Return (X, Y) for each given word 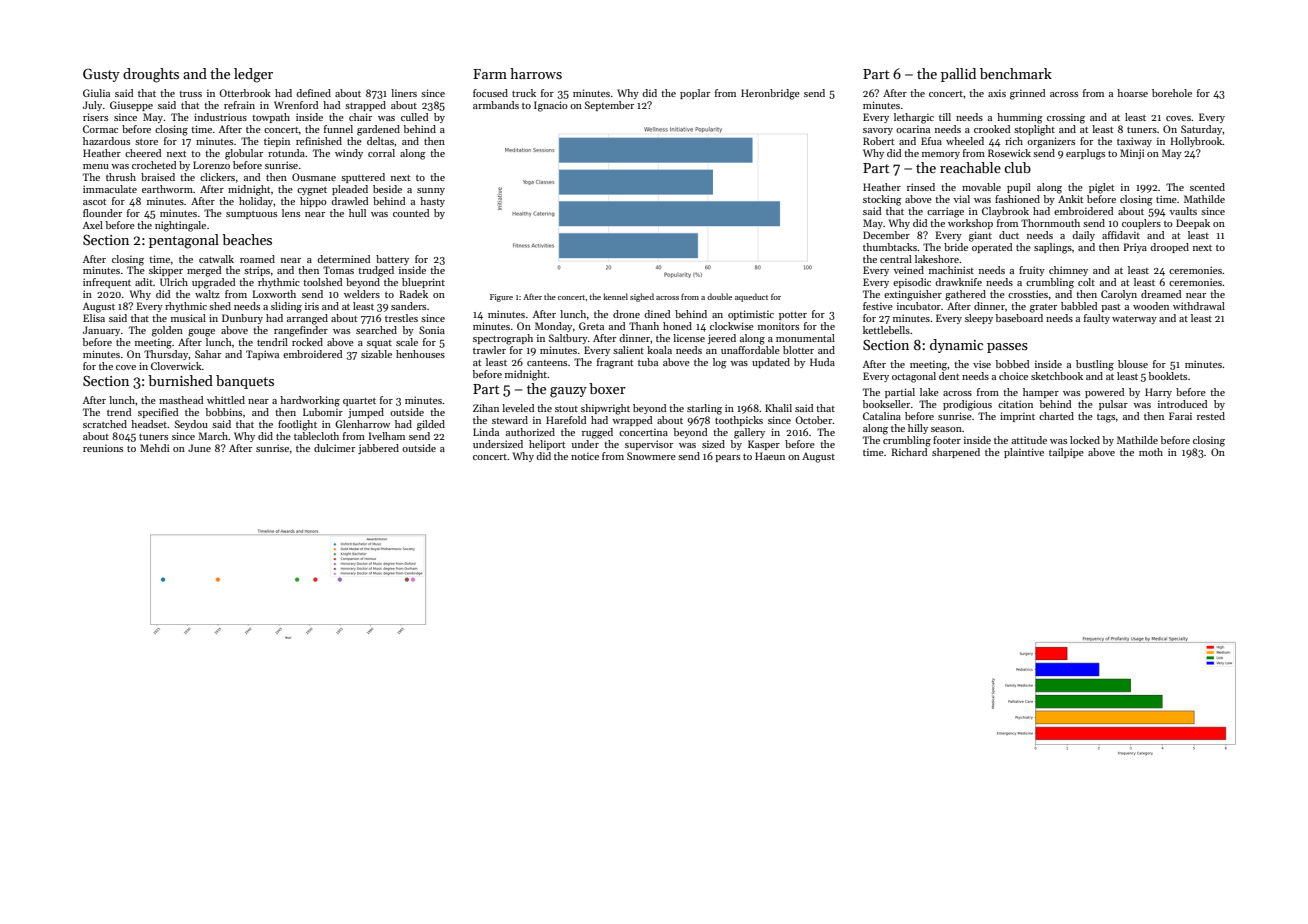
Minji (1132, 154)
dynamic (956, 346)
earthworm (167, 189)
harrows (536, 73)
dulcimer (334, 448)
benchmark (1016, 73)
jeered (721, 339)
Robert (878, 141)
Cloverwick (176, 366)
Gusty (101, 75)
